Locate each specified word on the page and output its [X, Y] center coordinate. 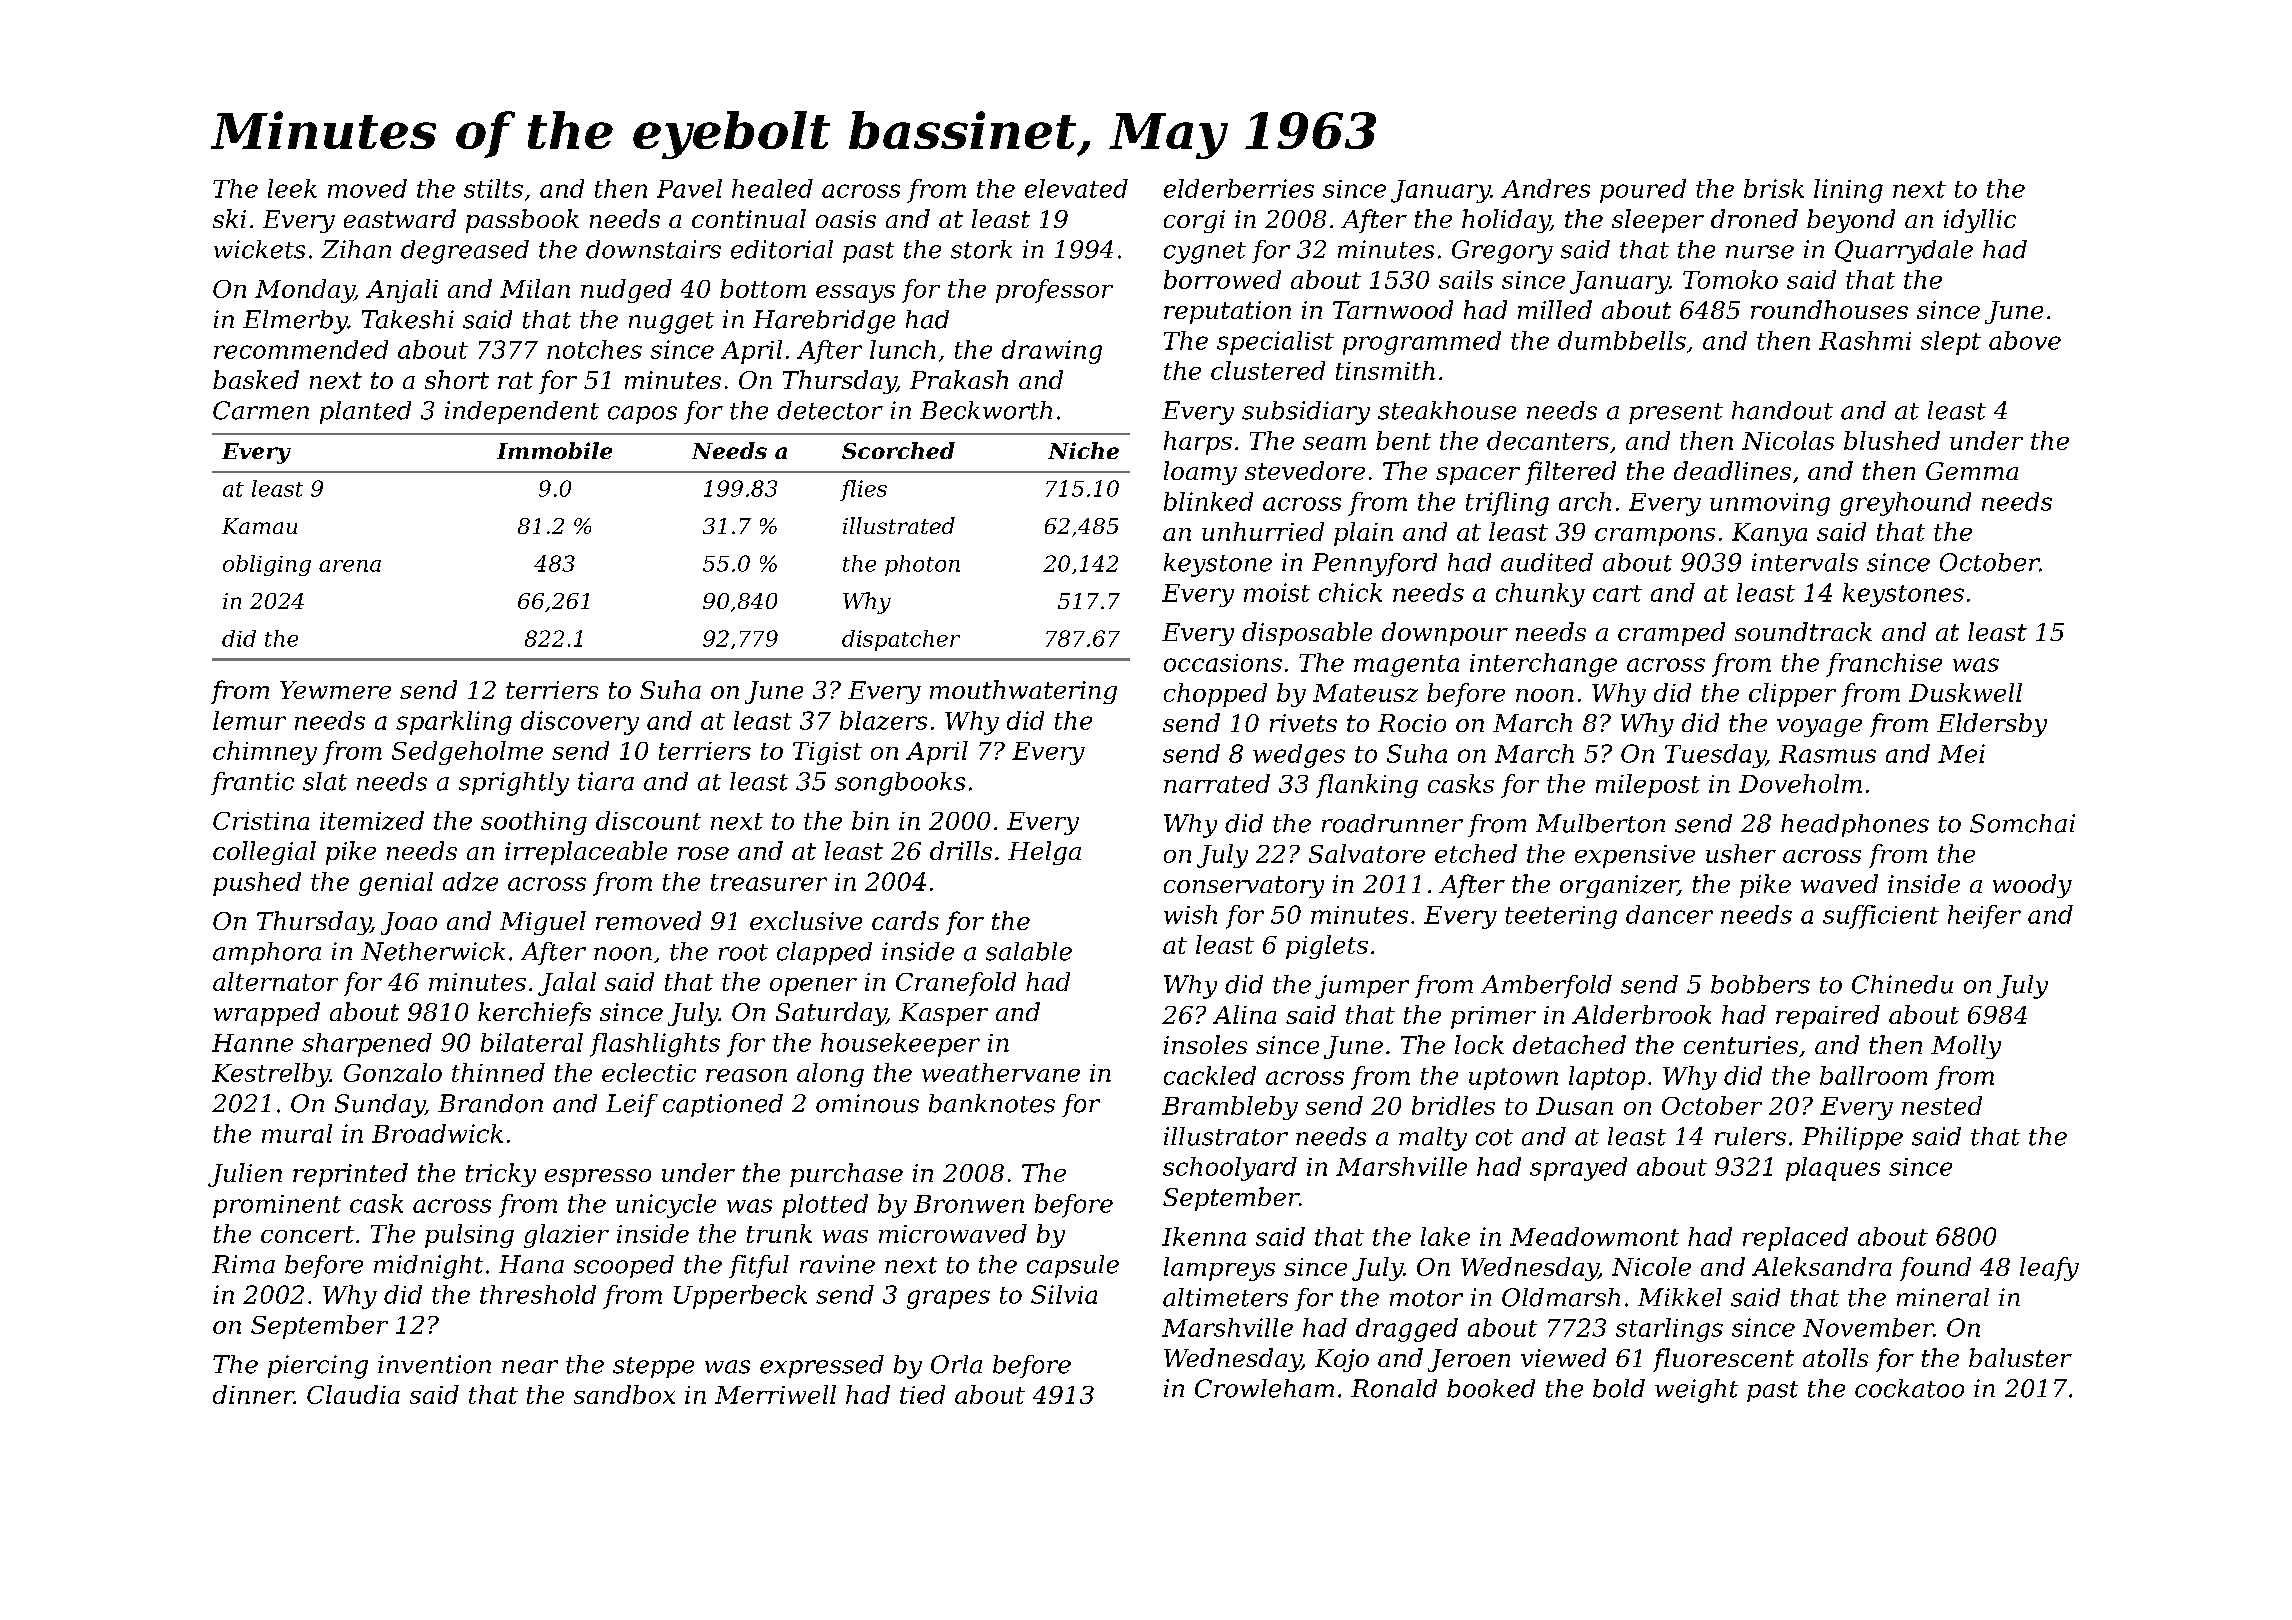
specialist [1275, 343]
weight [1696, 1391]
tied [922, 1394]
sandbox [624, 1394]
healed [772, 188]
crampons [1655, 537]
